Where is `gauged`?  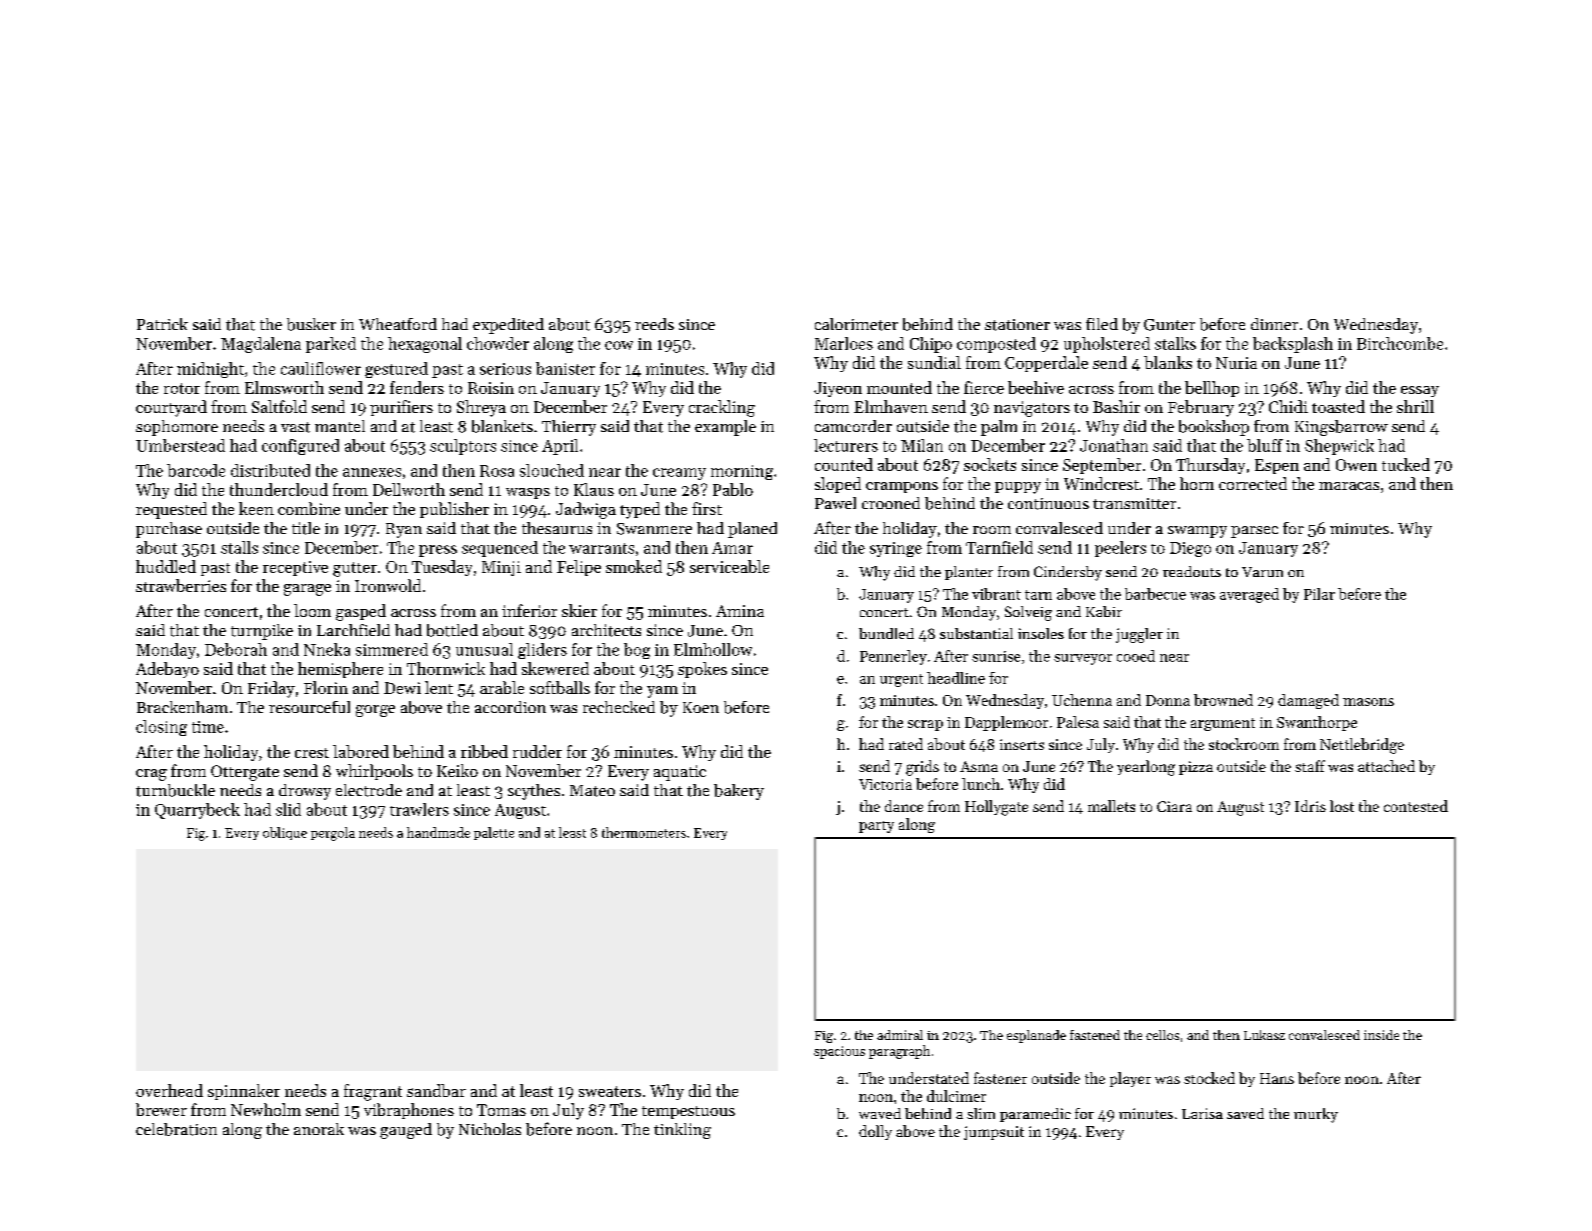
gauged is located at coordinates (406, 1131).
